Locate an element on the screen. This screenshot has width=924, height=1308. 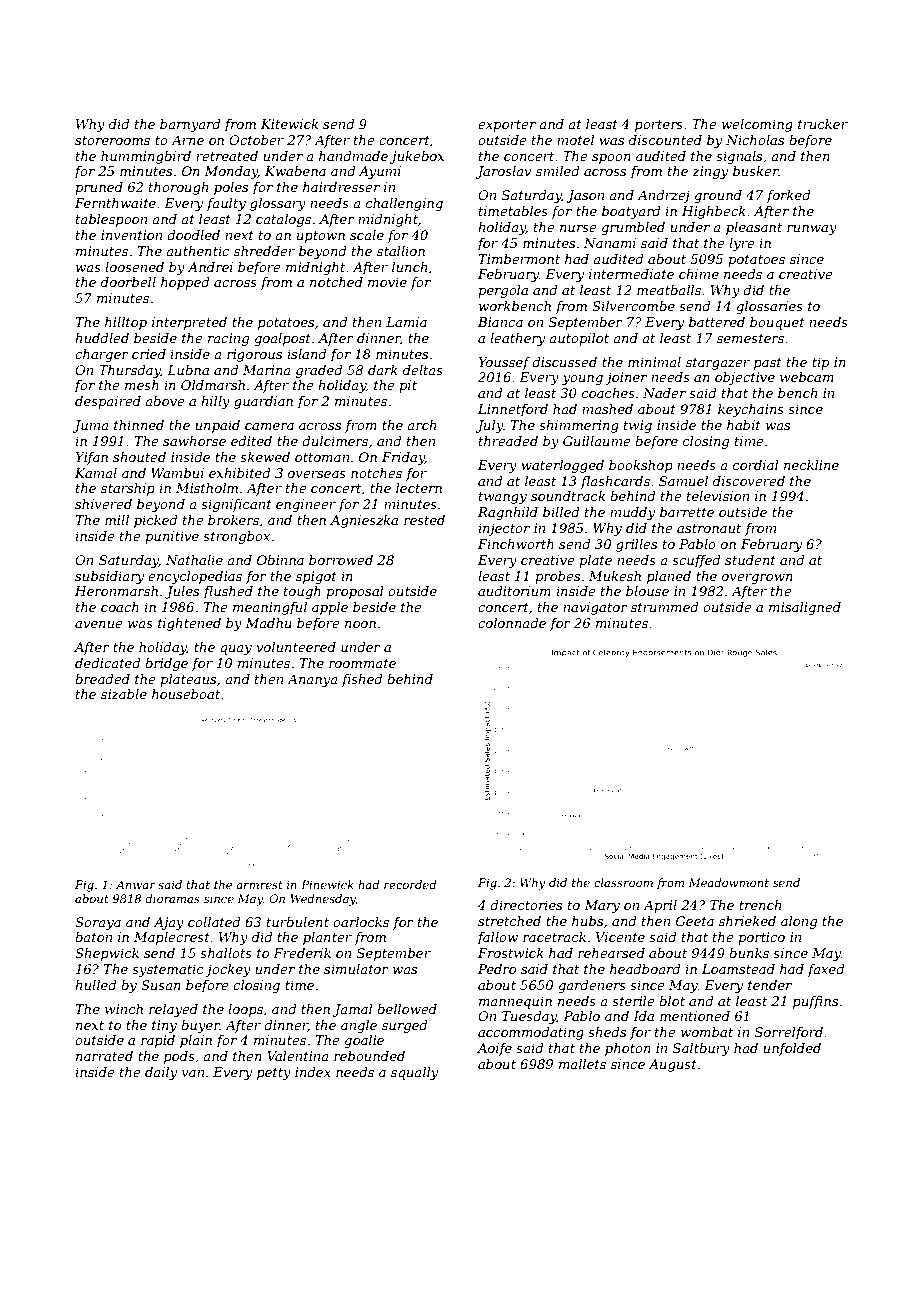
storerooms is located at coordinates (112, 140).
